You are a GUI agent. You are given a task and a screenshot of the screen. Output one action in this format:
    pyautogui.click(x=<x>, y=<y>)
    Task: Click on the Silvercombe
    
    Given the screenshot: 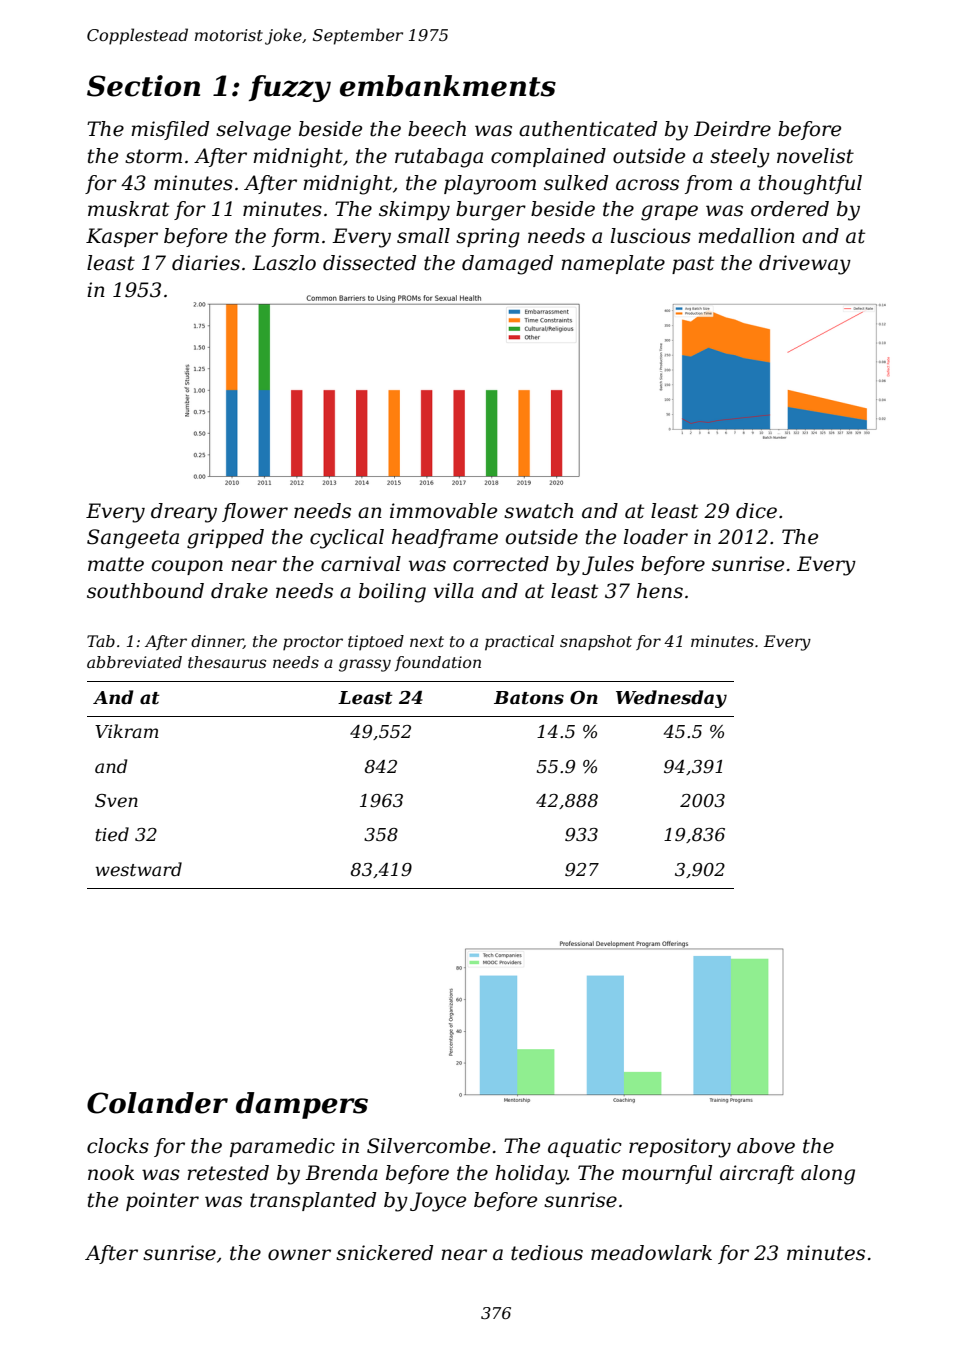 What is the action you would take?
    pyautogui.click(x=428, y=1146)
